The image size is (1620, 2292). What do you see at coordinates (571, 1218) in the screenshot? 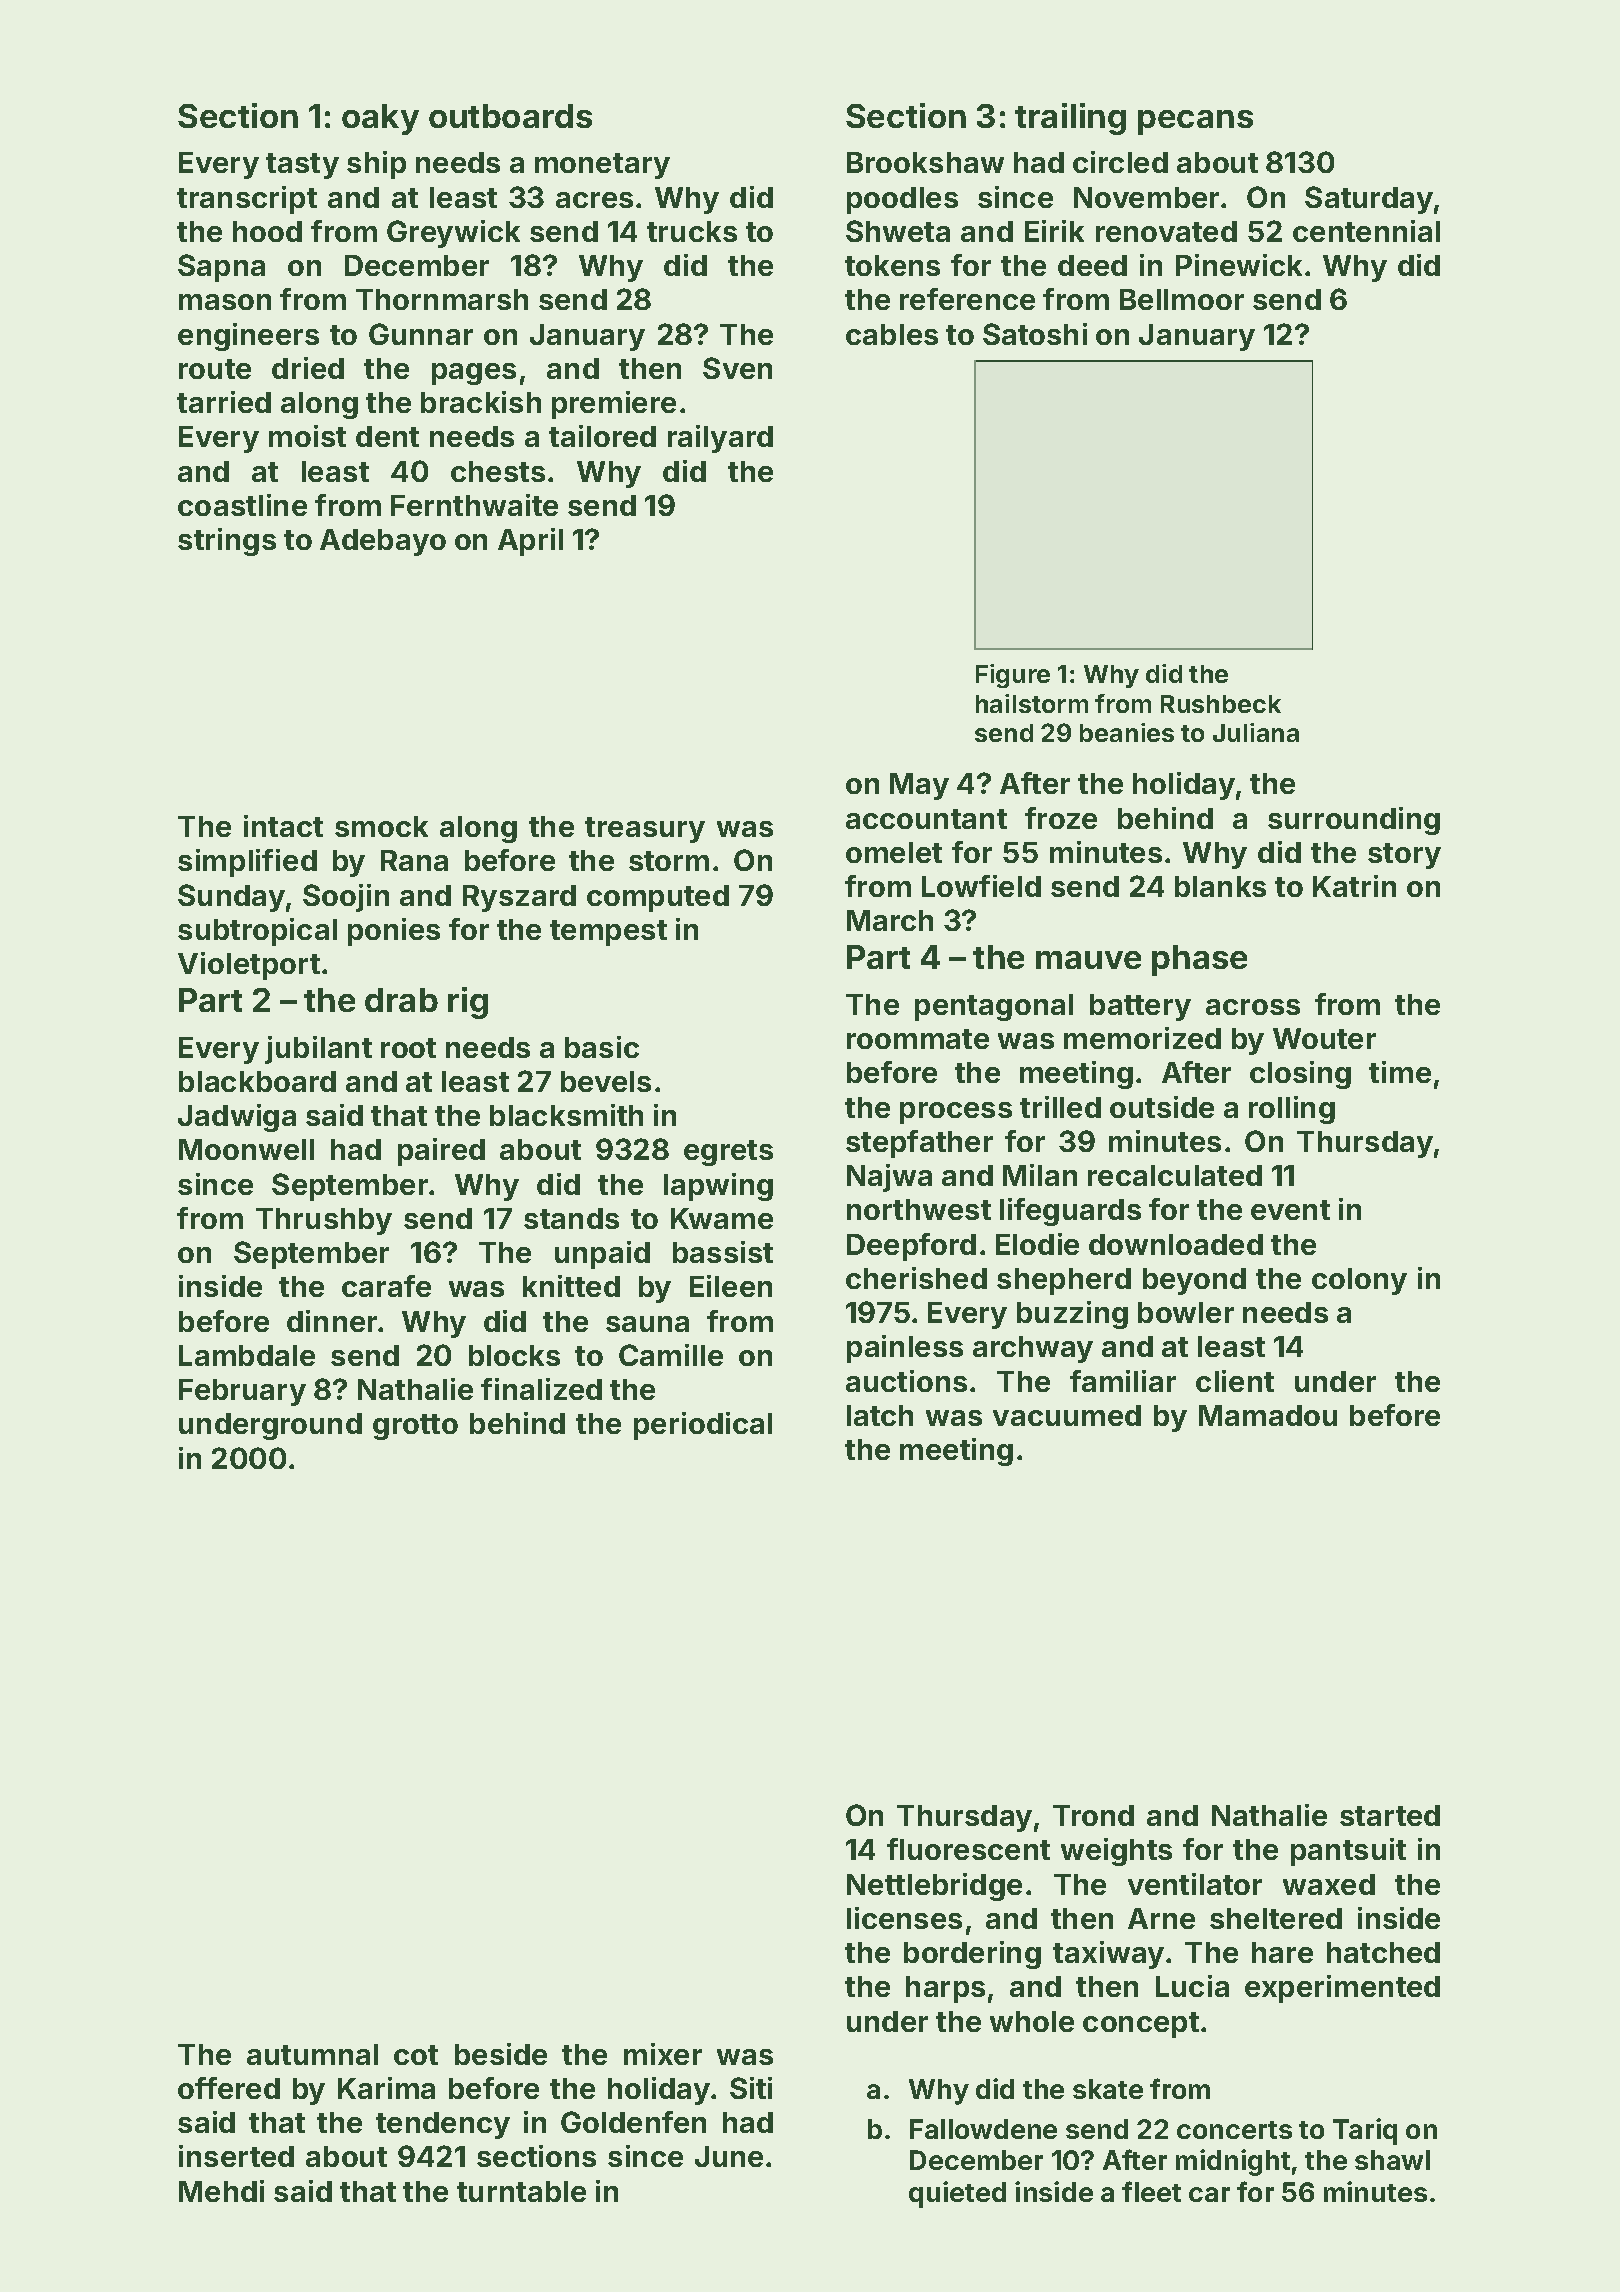
I see `stands` at bounding box center [571, 1218].
